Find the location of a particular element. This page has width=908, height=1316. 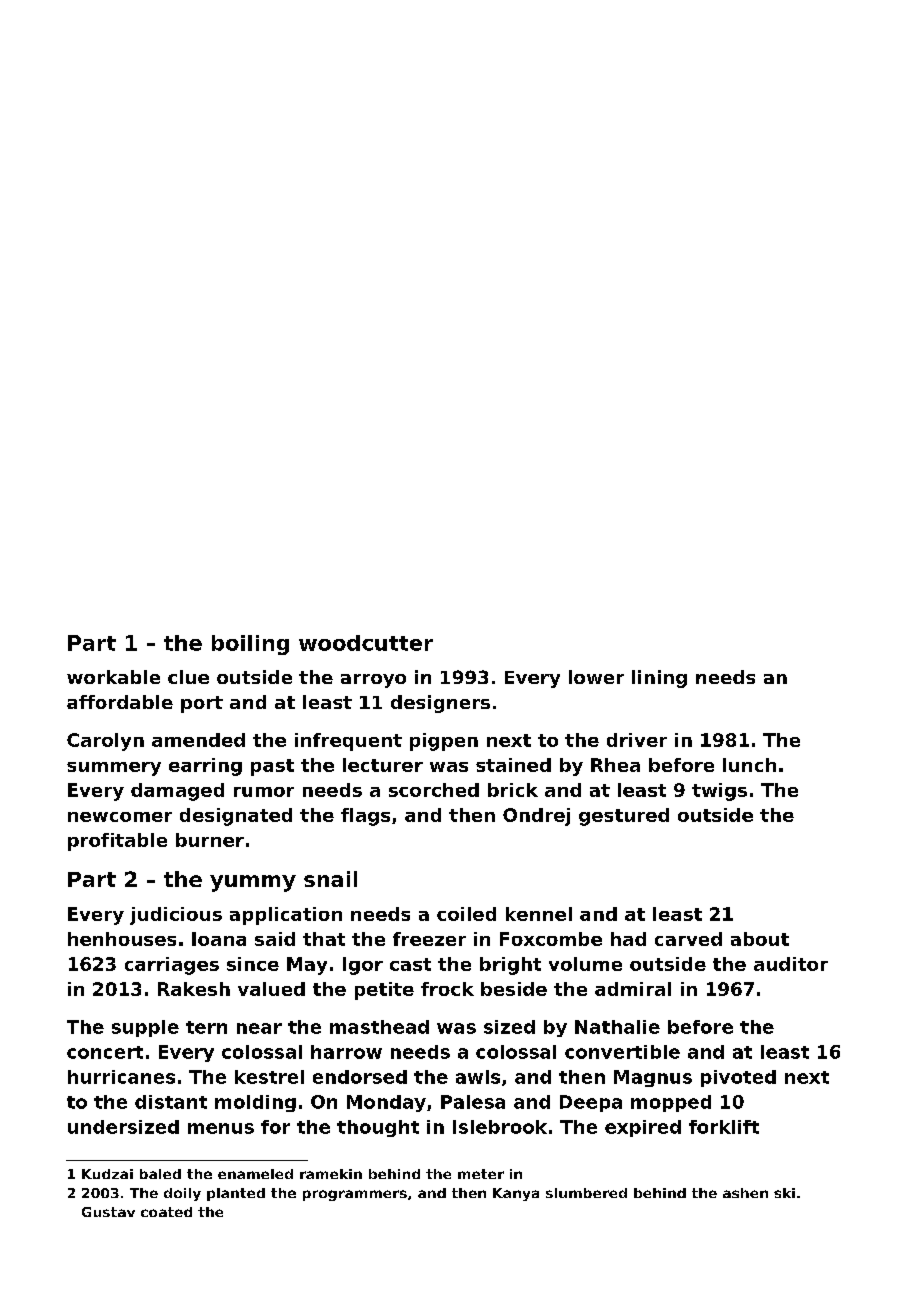

twigs is located at coordinates (719, 792).
